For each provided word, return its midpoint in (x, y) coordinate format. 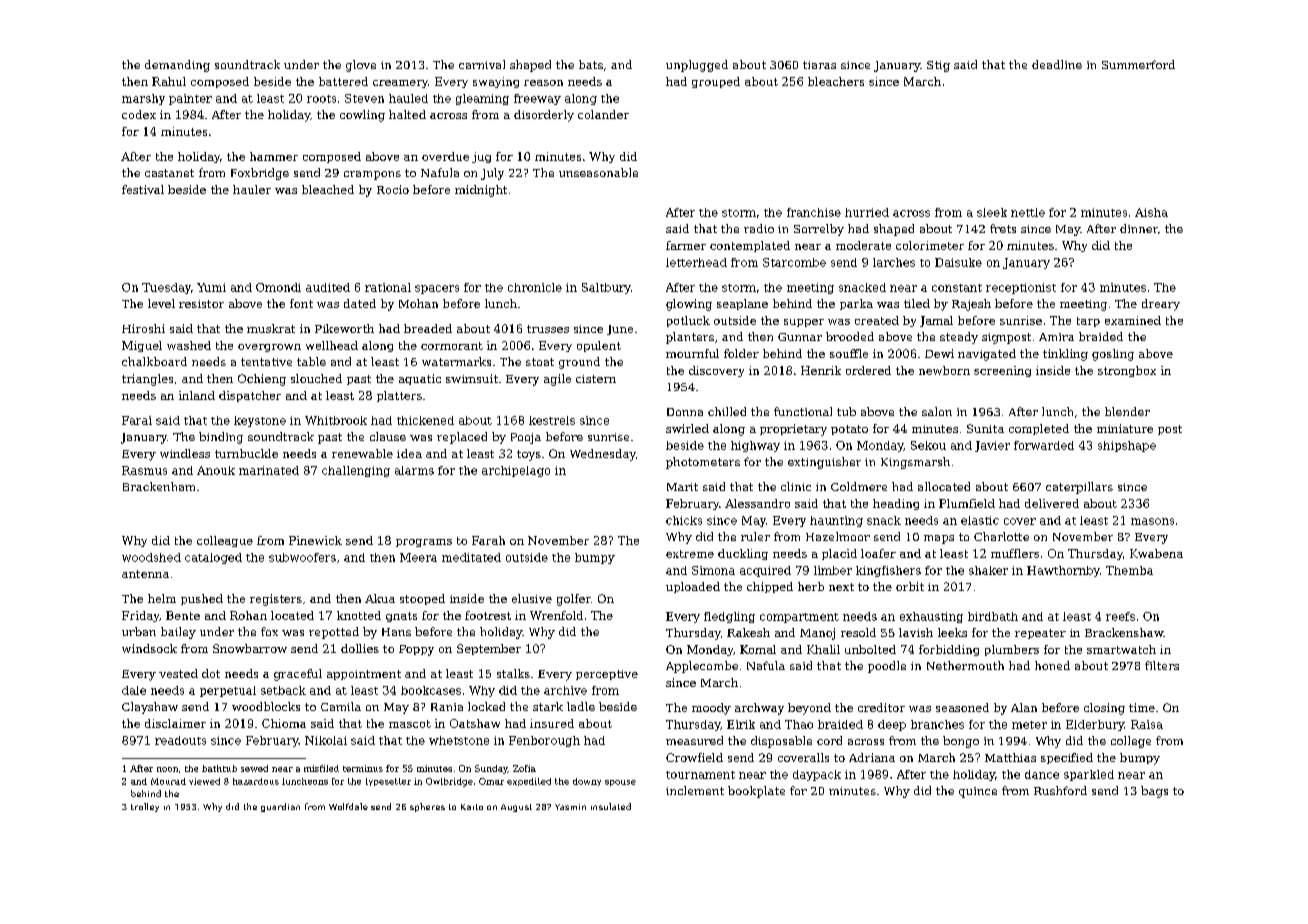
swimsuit (472, 378)
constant (957, 288)
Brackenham (159, 486)
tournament (700, 775)
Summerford (1138, 64)
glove (361, 66)
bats (591, 64)
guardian (280, 807)
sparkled (1089, 775)
